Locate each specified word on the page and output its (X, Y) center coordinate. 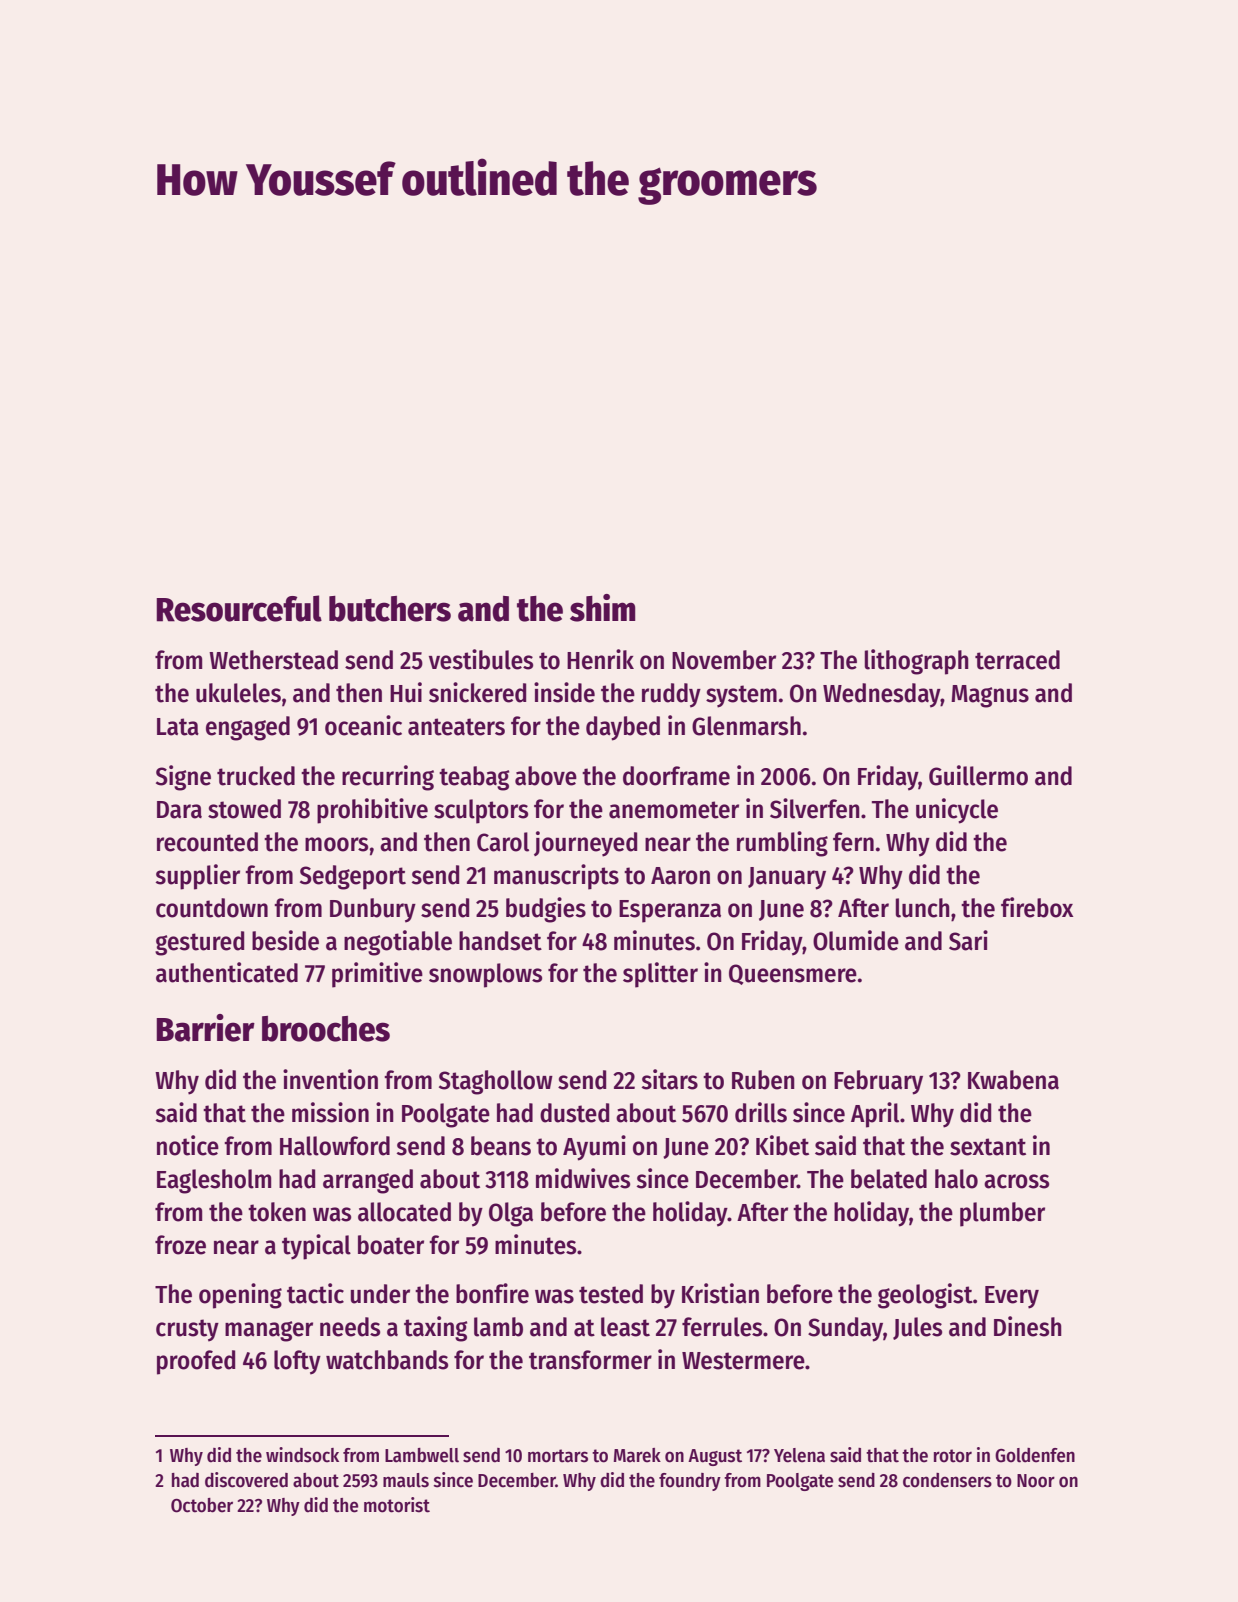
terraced (1017, 660)
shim (603, 608)
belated (889, 1179)
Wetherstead (273, 660)
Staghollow (496, 1082)
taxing (435, 1329)
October (202, 1505)
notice (188, 1145)
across (1016, 1181)
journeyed (585, 844)
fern (853, 842)
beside (285, 940)
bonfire (492, 1293)
